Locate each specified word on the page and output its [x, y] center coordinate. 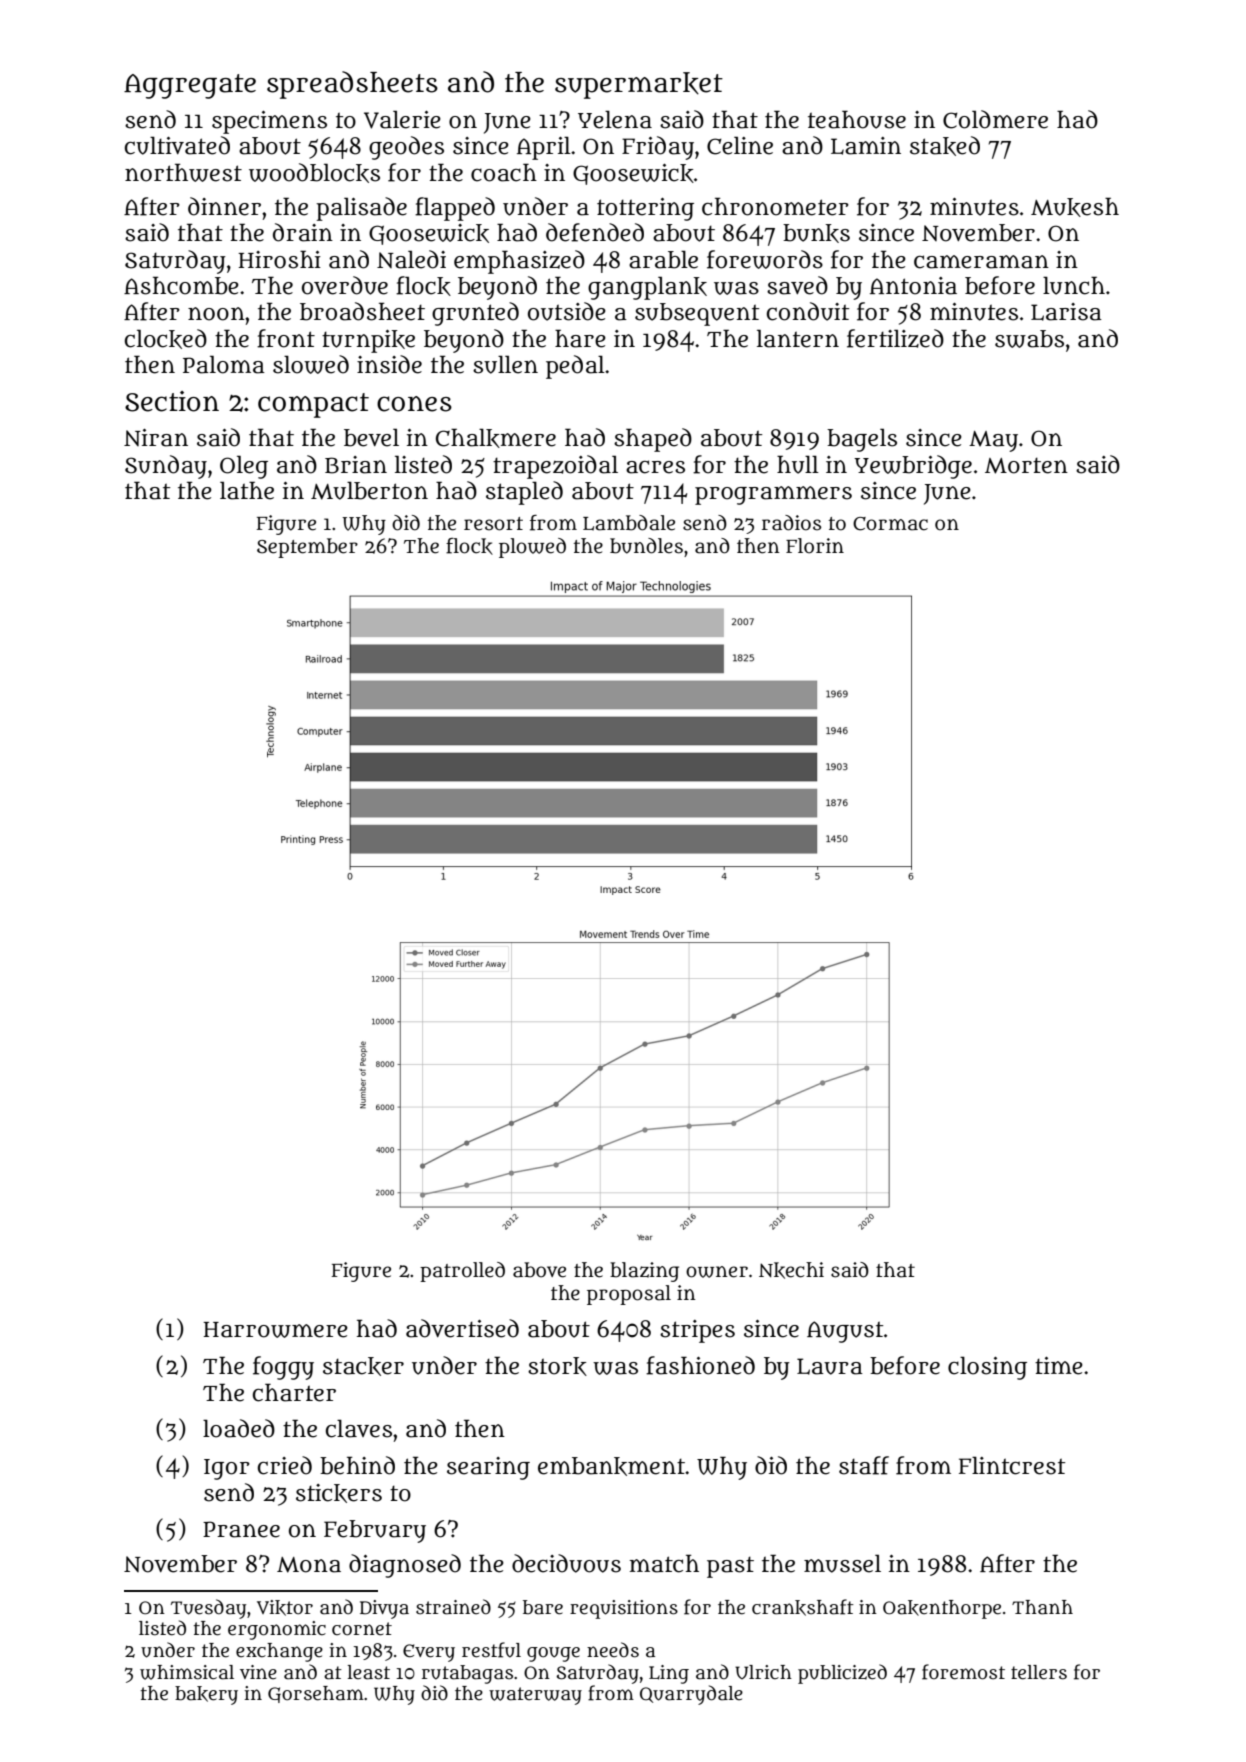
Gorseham [316, 1694]
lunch [1074, 285]
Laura [830, 1366]
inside [389, 364]
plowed [532, 548]
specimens [269, 122]
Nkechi [791, 1270]
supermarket [639, 85]
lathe [247, 490]
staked [945, 146]
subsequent [697, 314]
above [539, 1270]
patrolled [462, 1272]
